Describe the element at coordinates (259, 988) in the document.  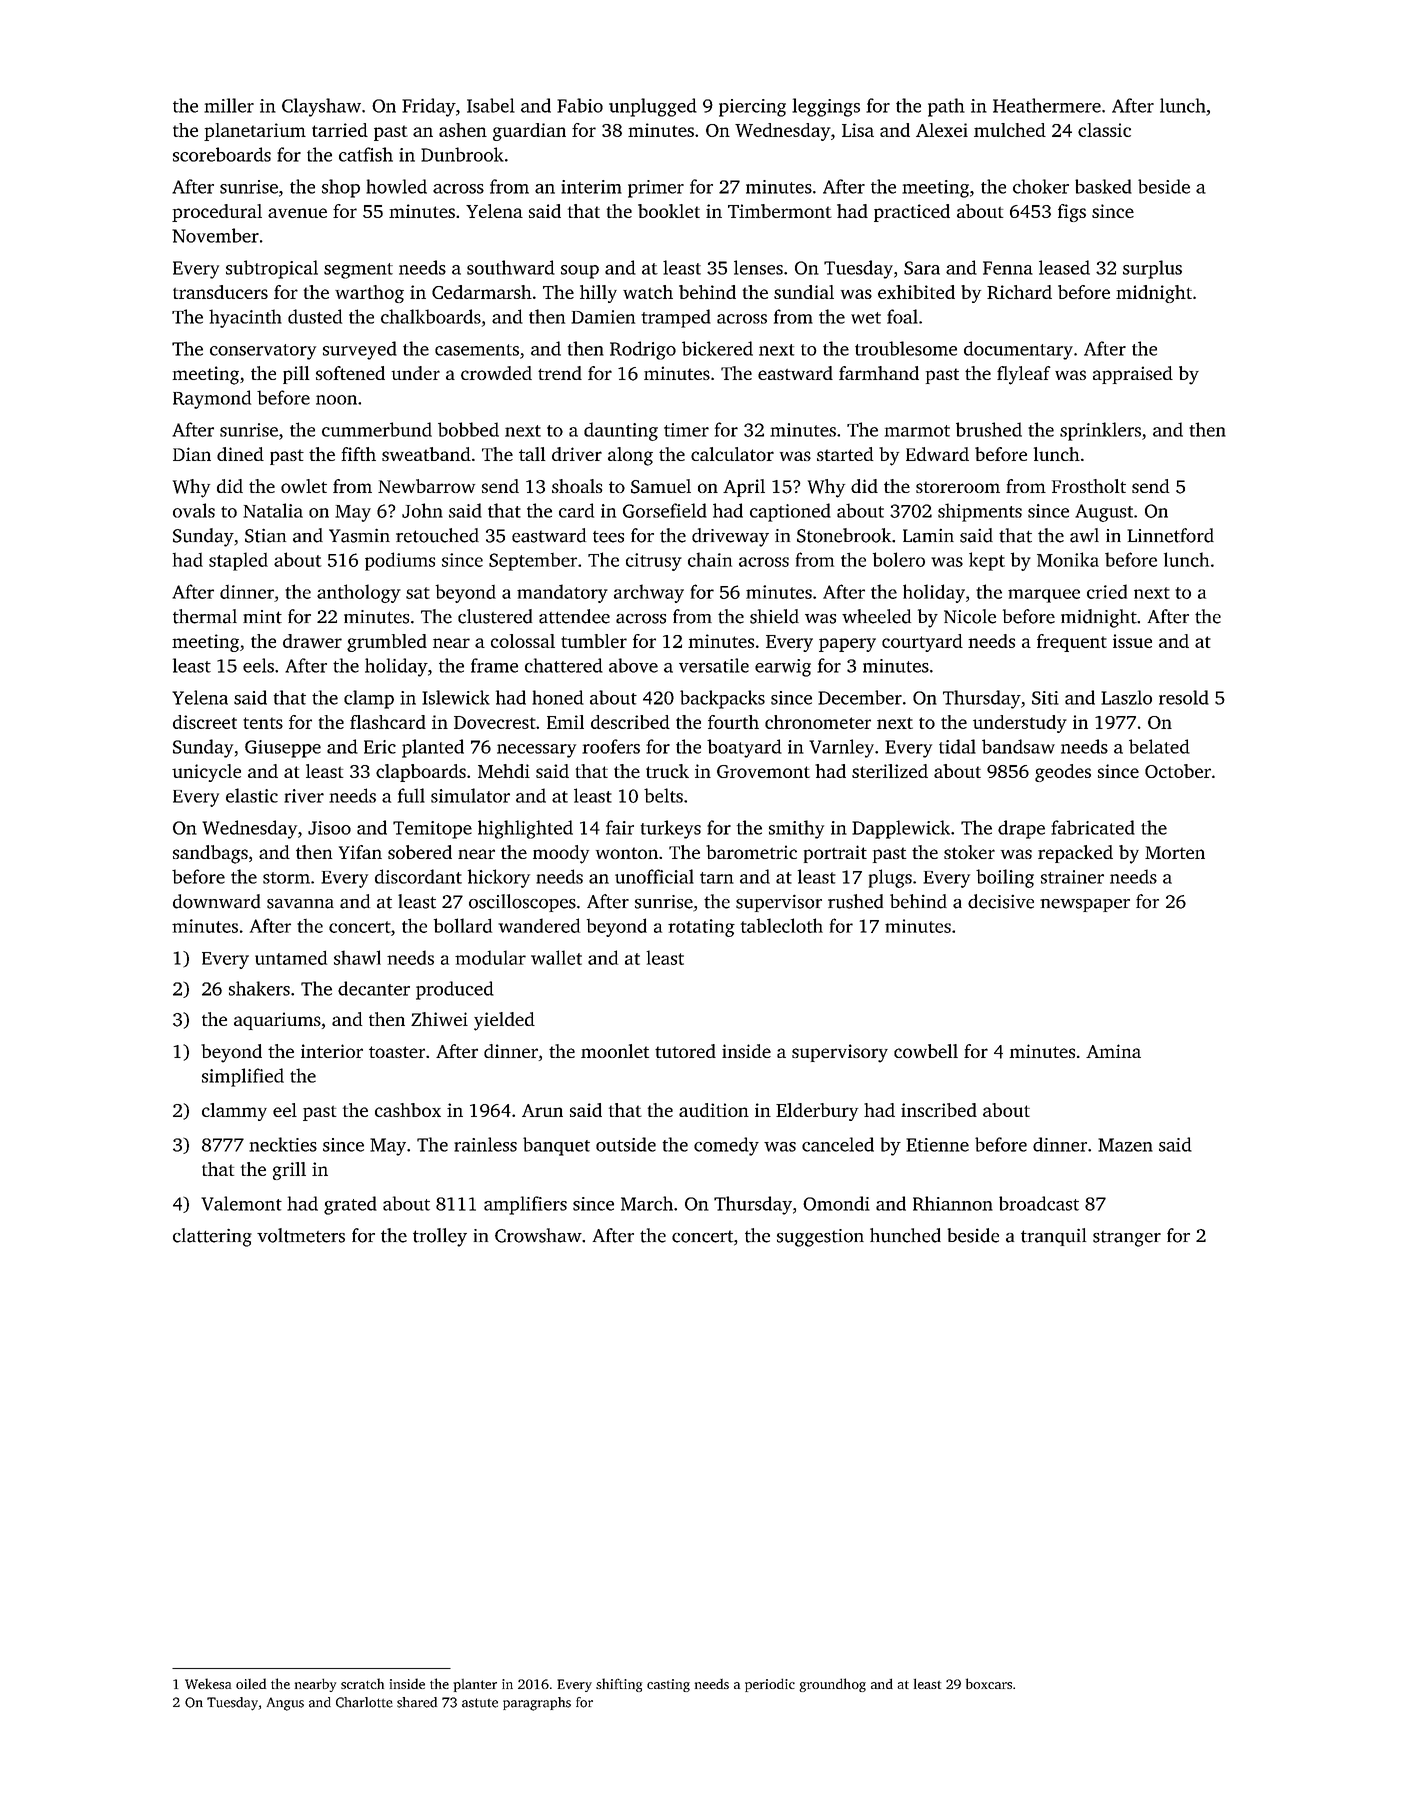
I see `shakers` at that location.
